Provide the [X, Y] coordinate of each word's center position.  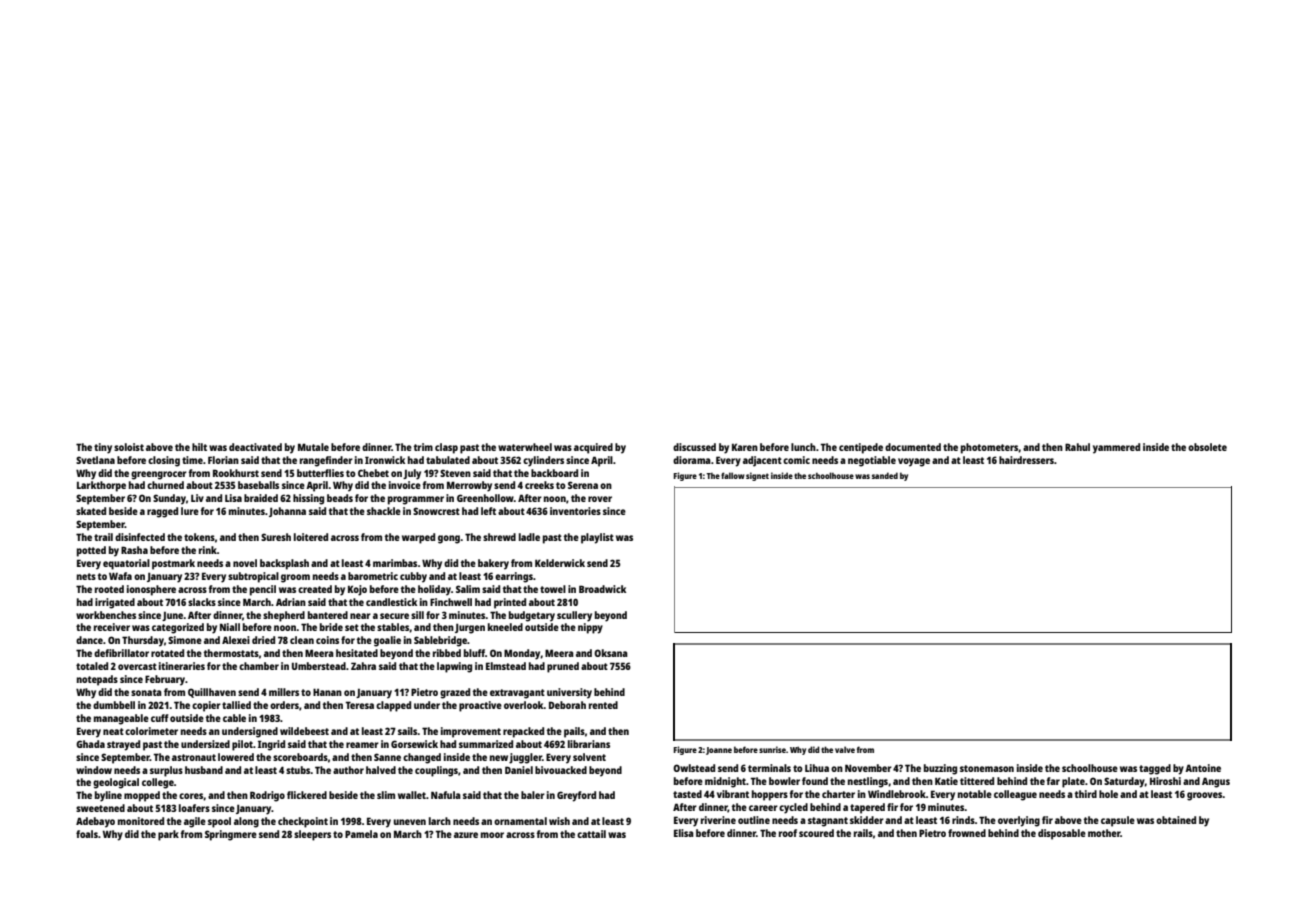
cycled [793, 808]
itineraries [182, 666]
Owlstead [694, 768]
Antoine [1203, 768]
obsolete [1207, 447]
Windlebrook [897, 794]
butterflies [320, 473]
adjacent [762, 461]
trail [103, 537]
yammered [1116, 448]
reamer [362, 745]
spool [219, 822]
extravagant [517, 694]
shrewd [499, 537]
